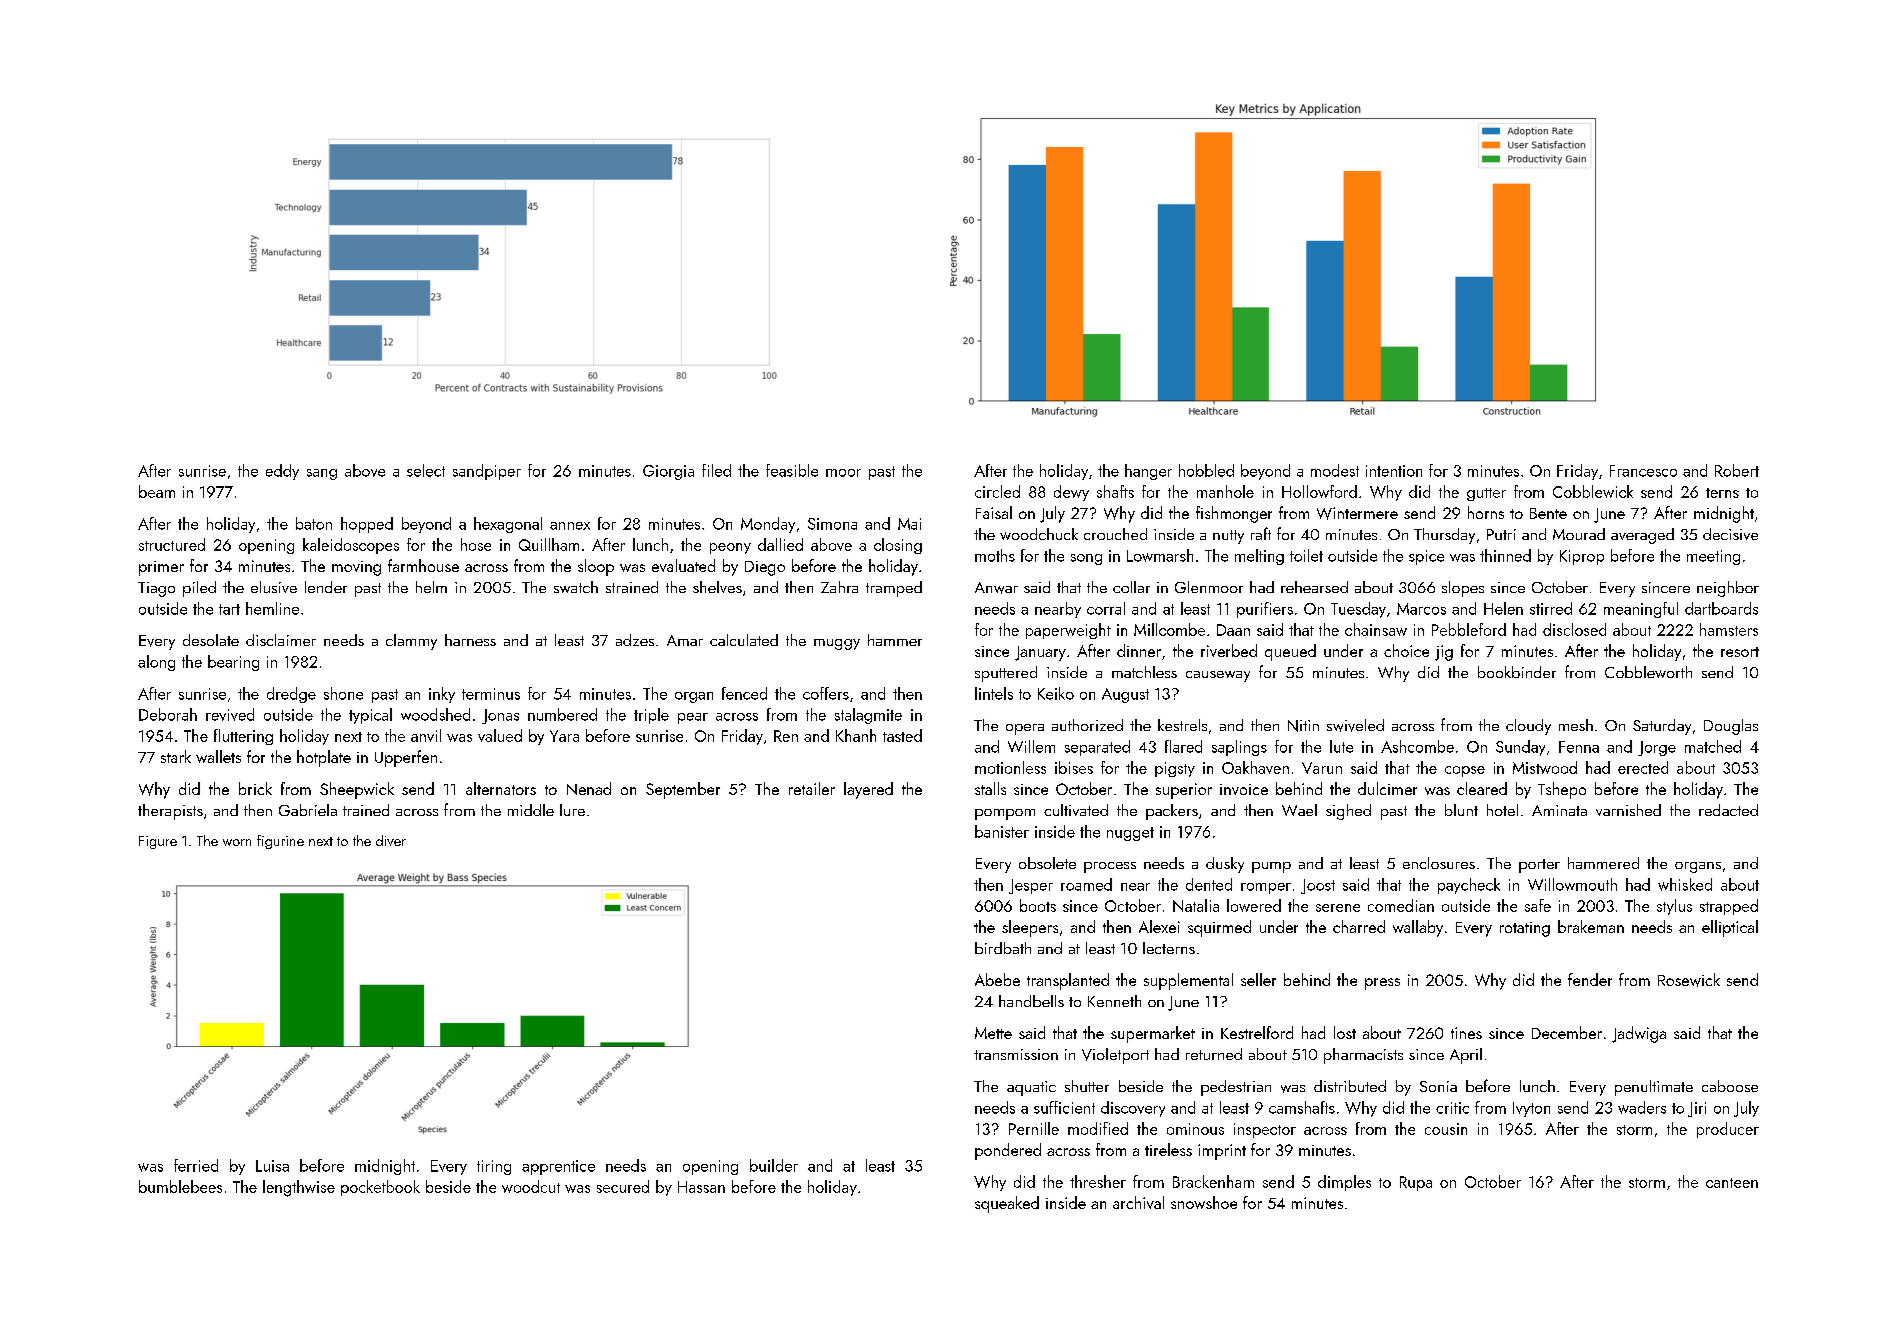 This document has height=1341, width=1897. Describe the element at coordinates (237, 842) in the document. I see `worn` at that location.
